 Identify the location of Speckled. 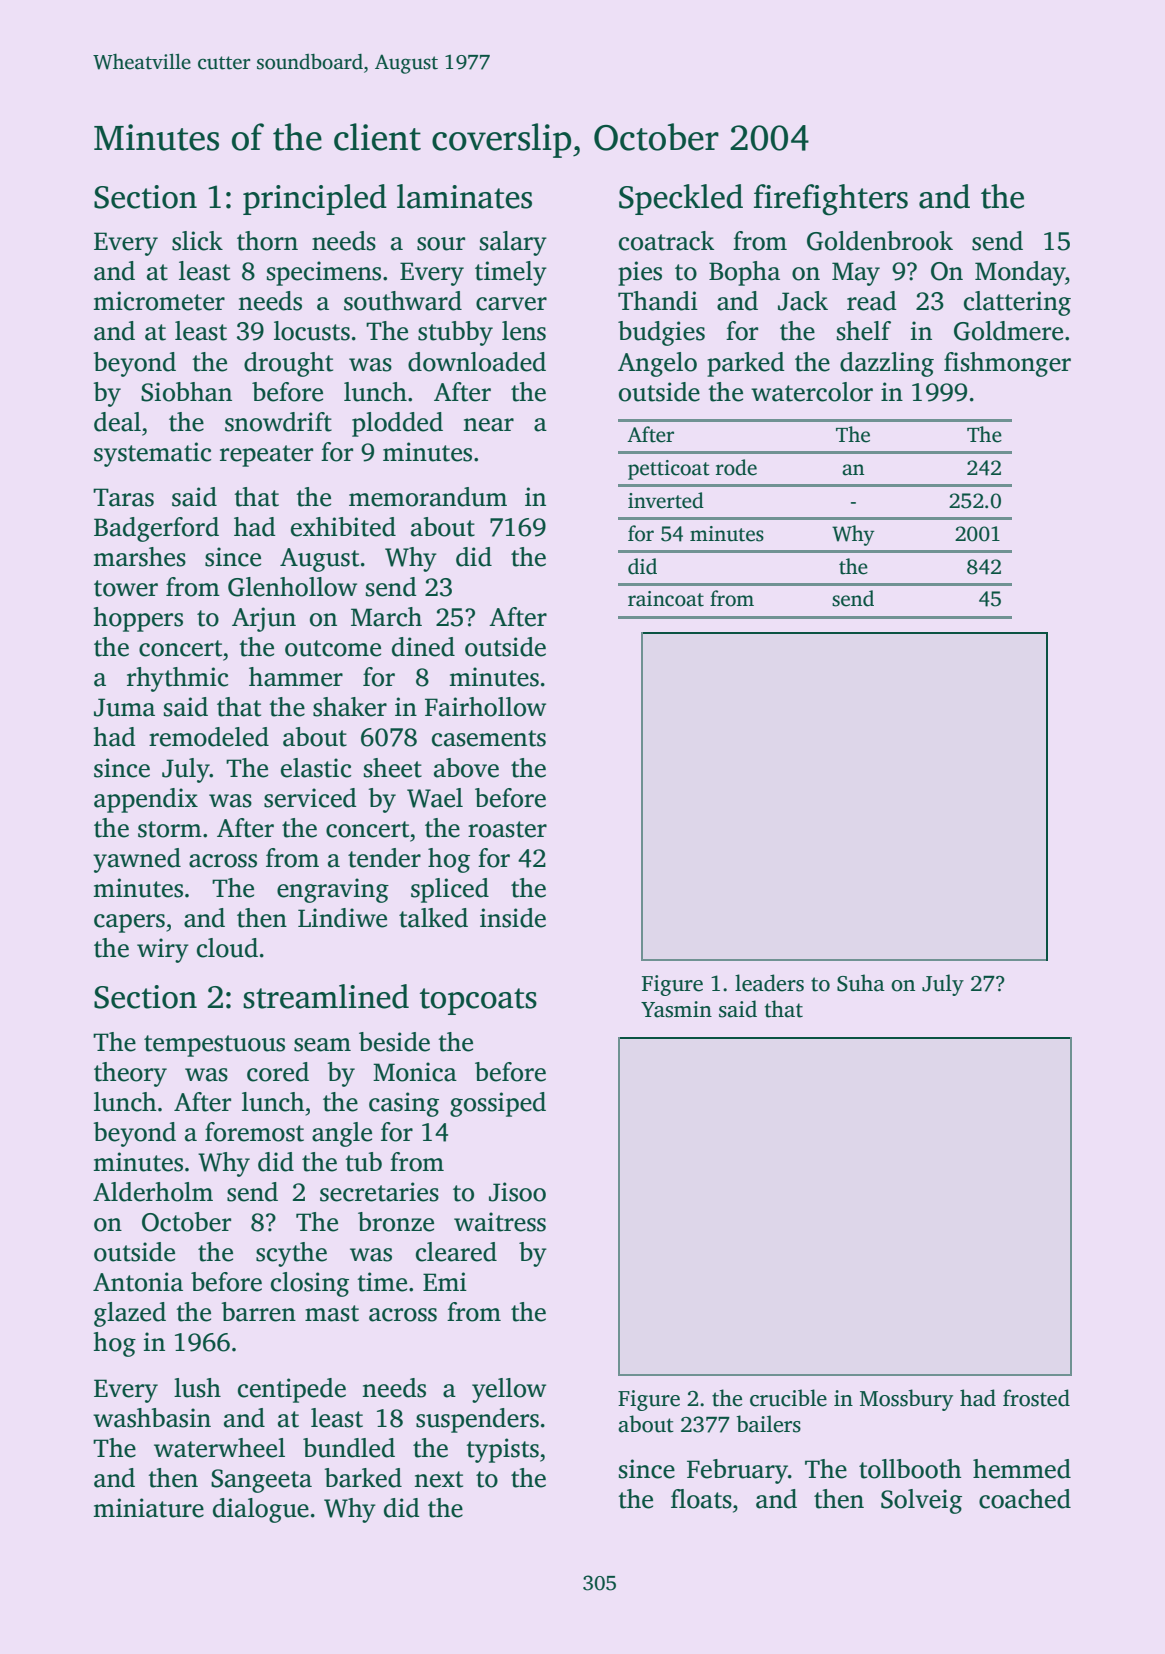
(681, 199).
